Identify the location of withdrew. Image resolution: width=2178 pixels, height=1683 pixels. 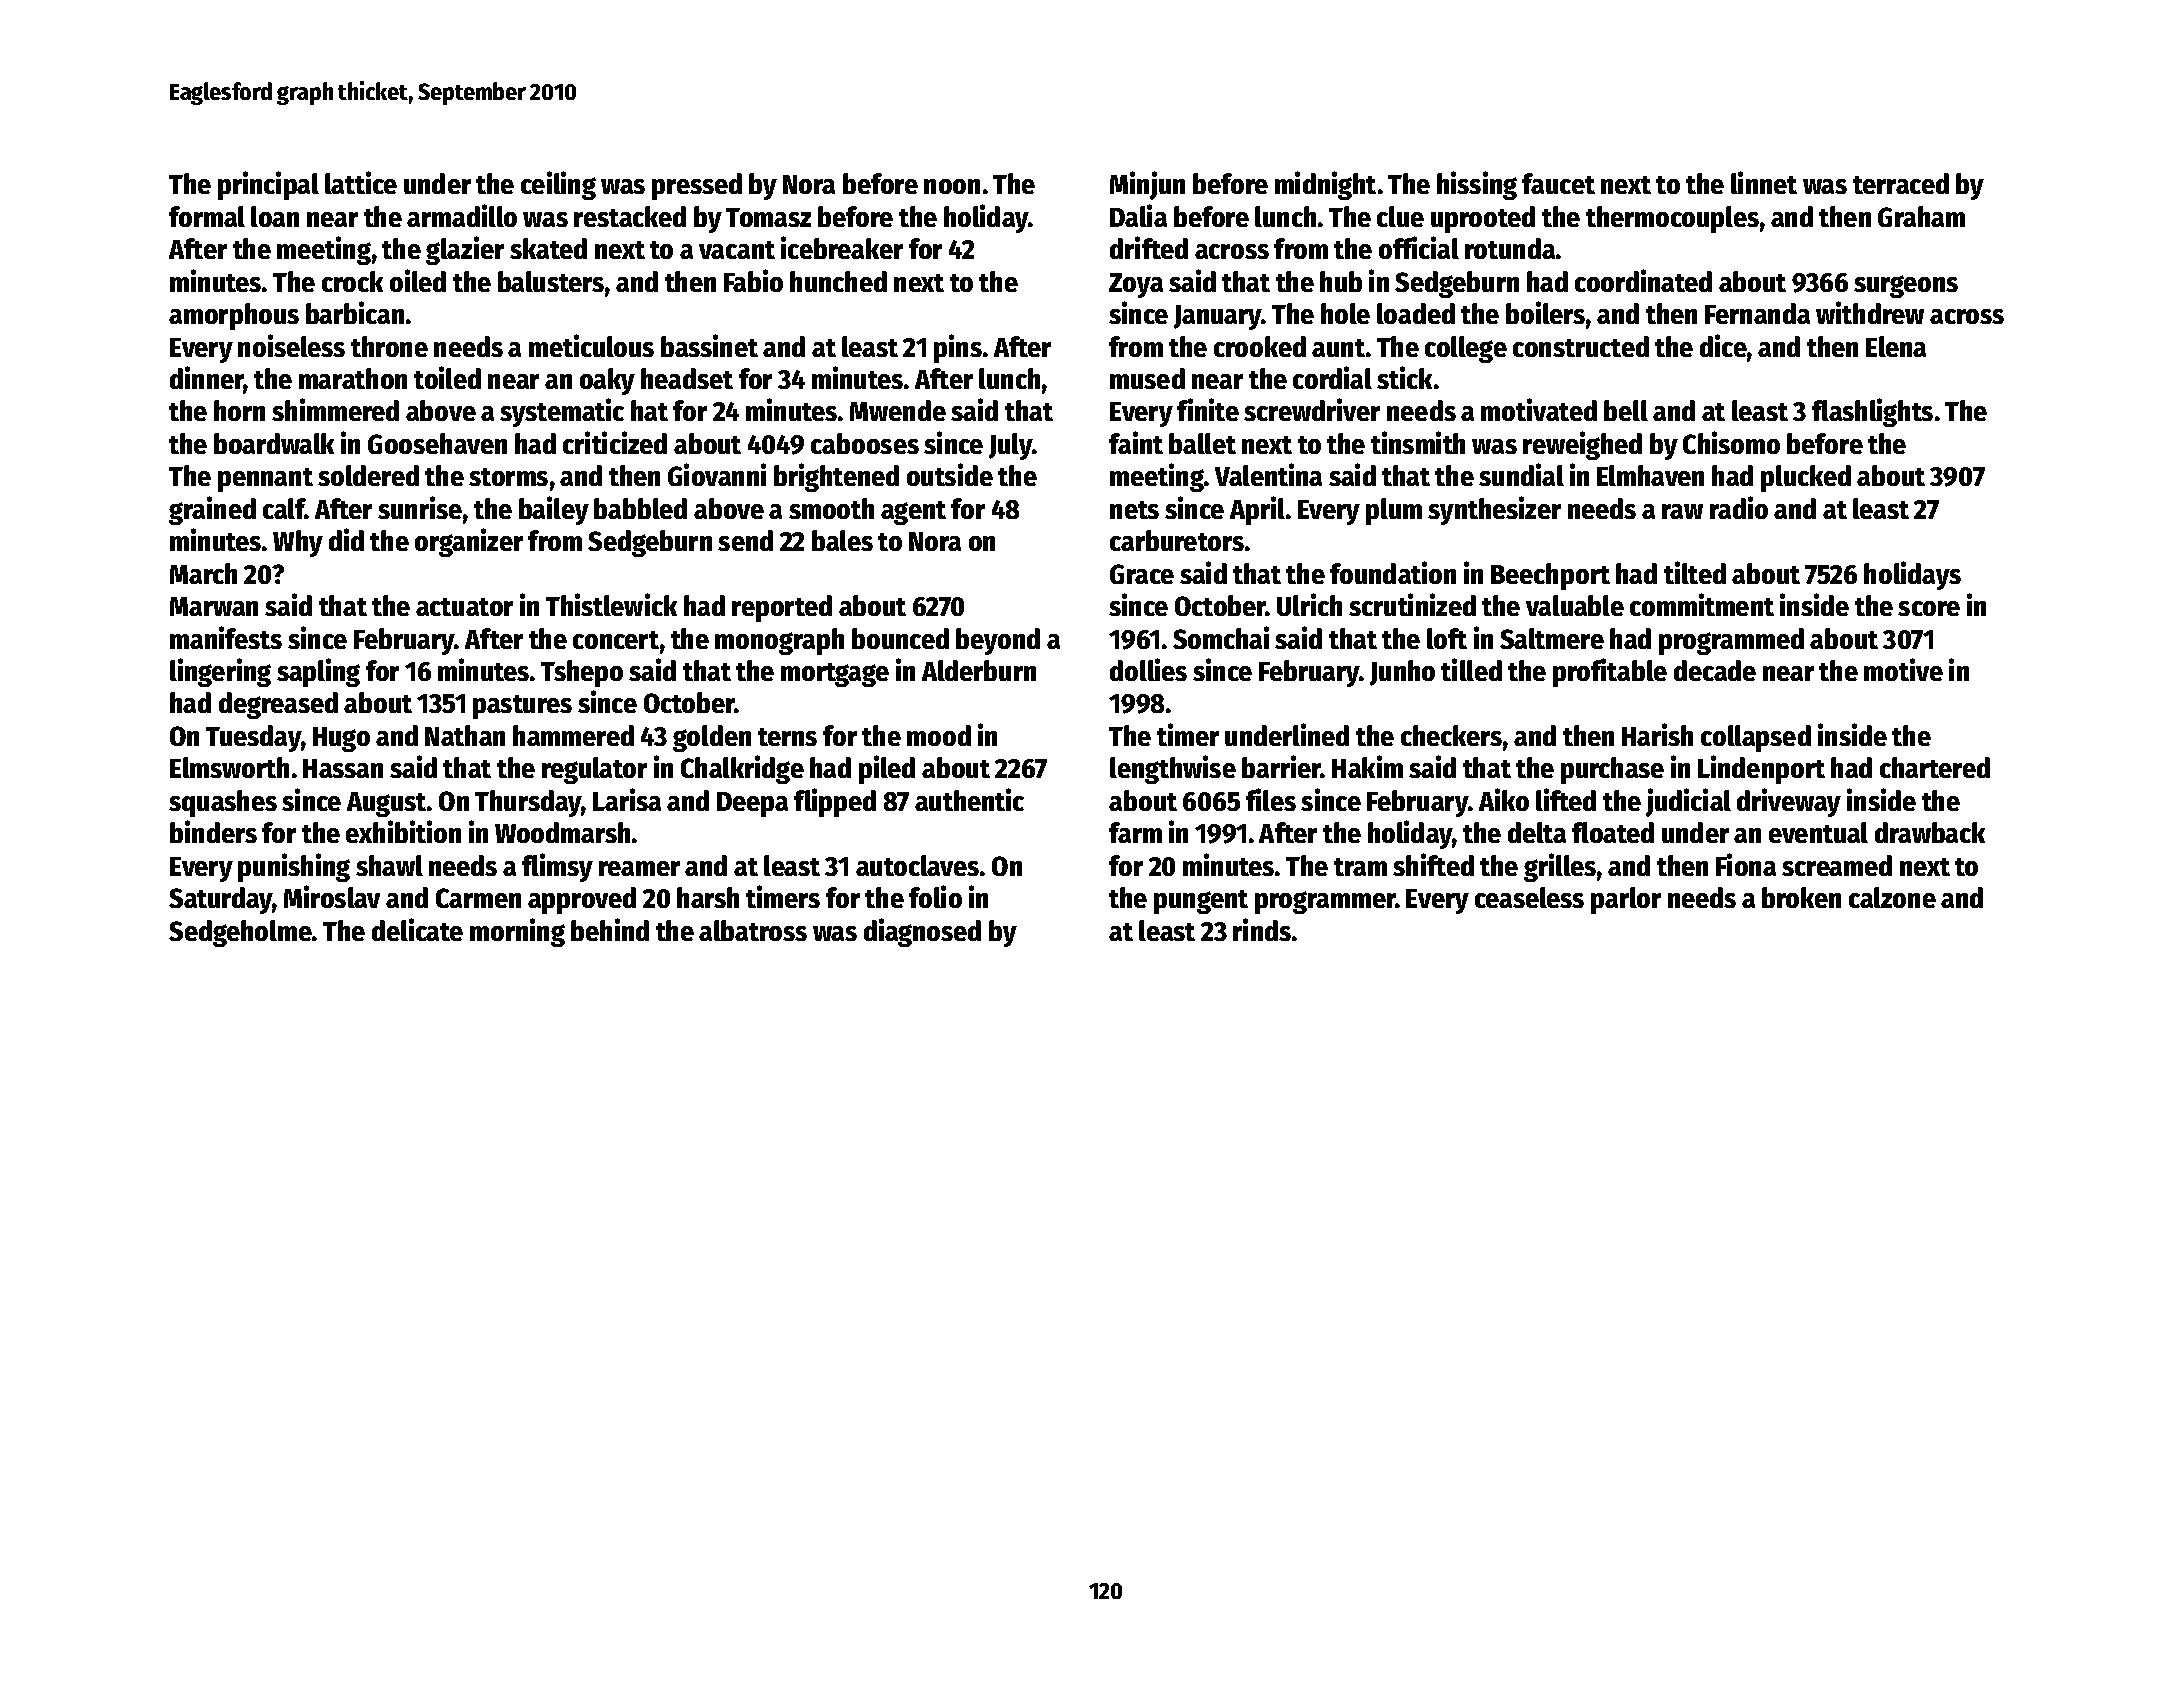
(1870, 312).
